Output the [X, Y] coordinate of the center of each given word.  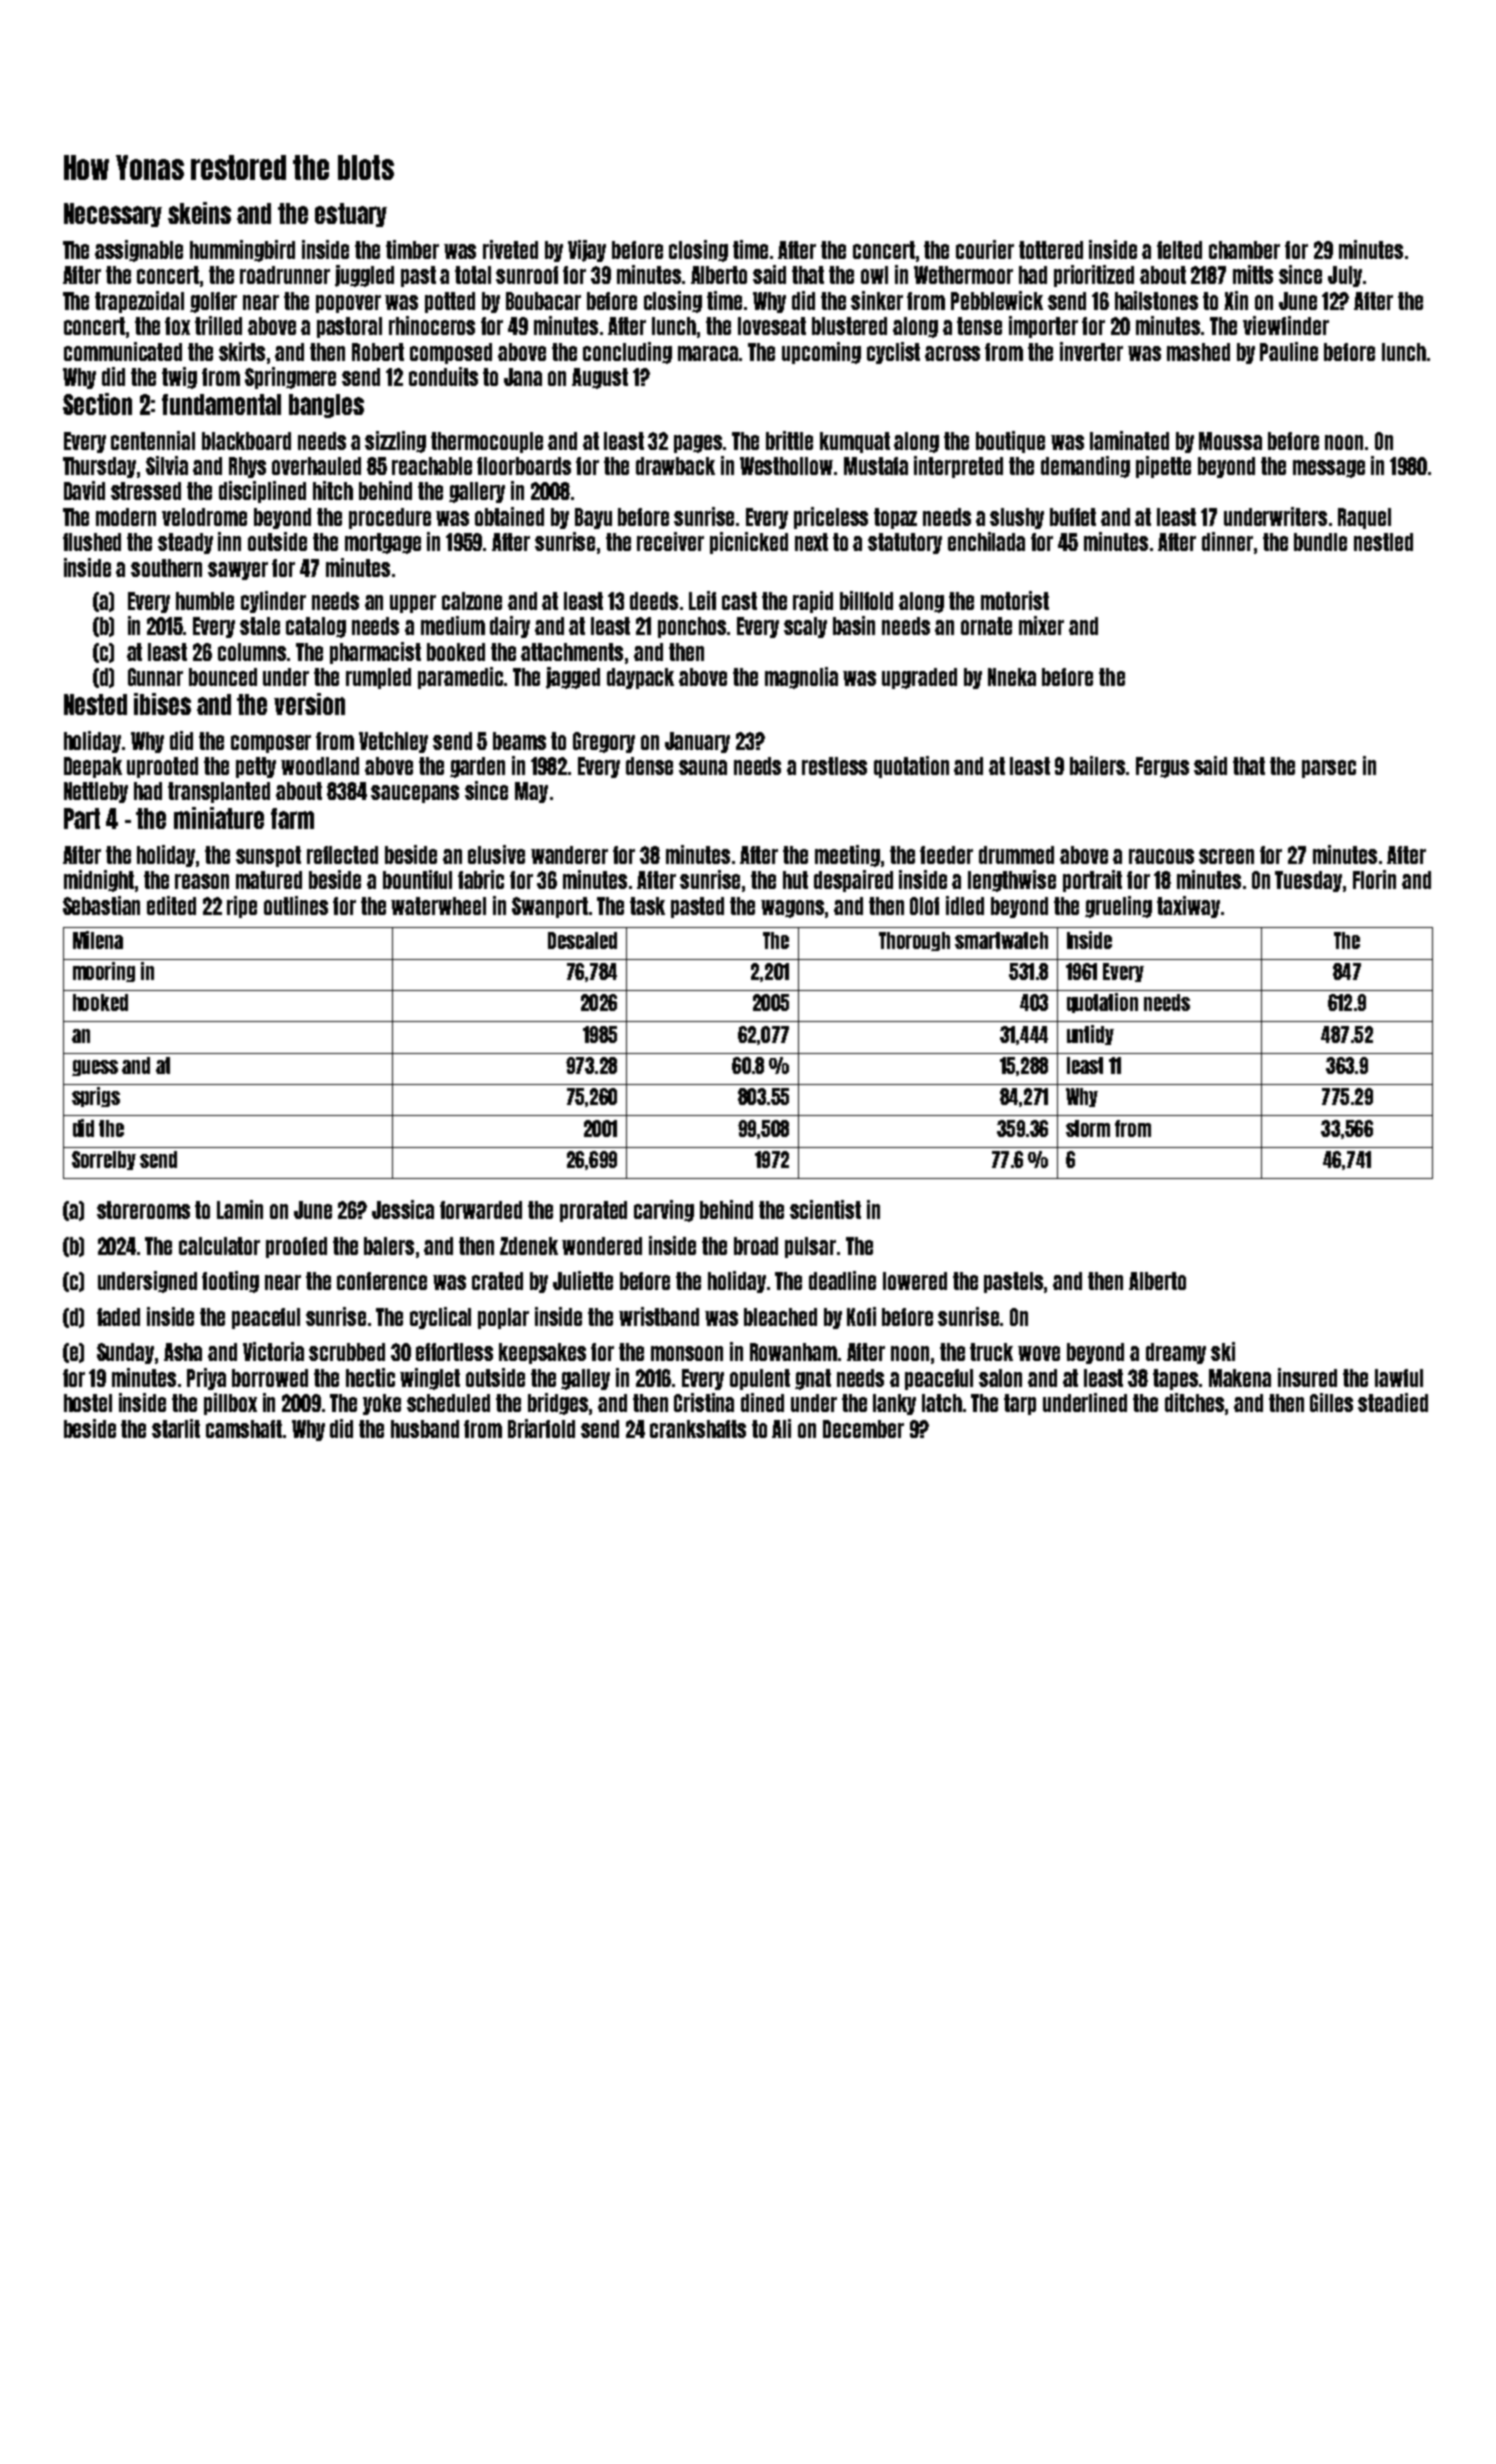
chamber [1244, 250]
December [863, 1429]
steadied [1393, 1402]
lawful [1399, 1378]
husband [425, 1429]
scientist [825, 1209]
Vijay [587, 251]
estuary [351, 215]
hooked [100, 1002]
